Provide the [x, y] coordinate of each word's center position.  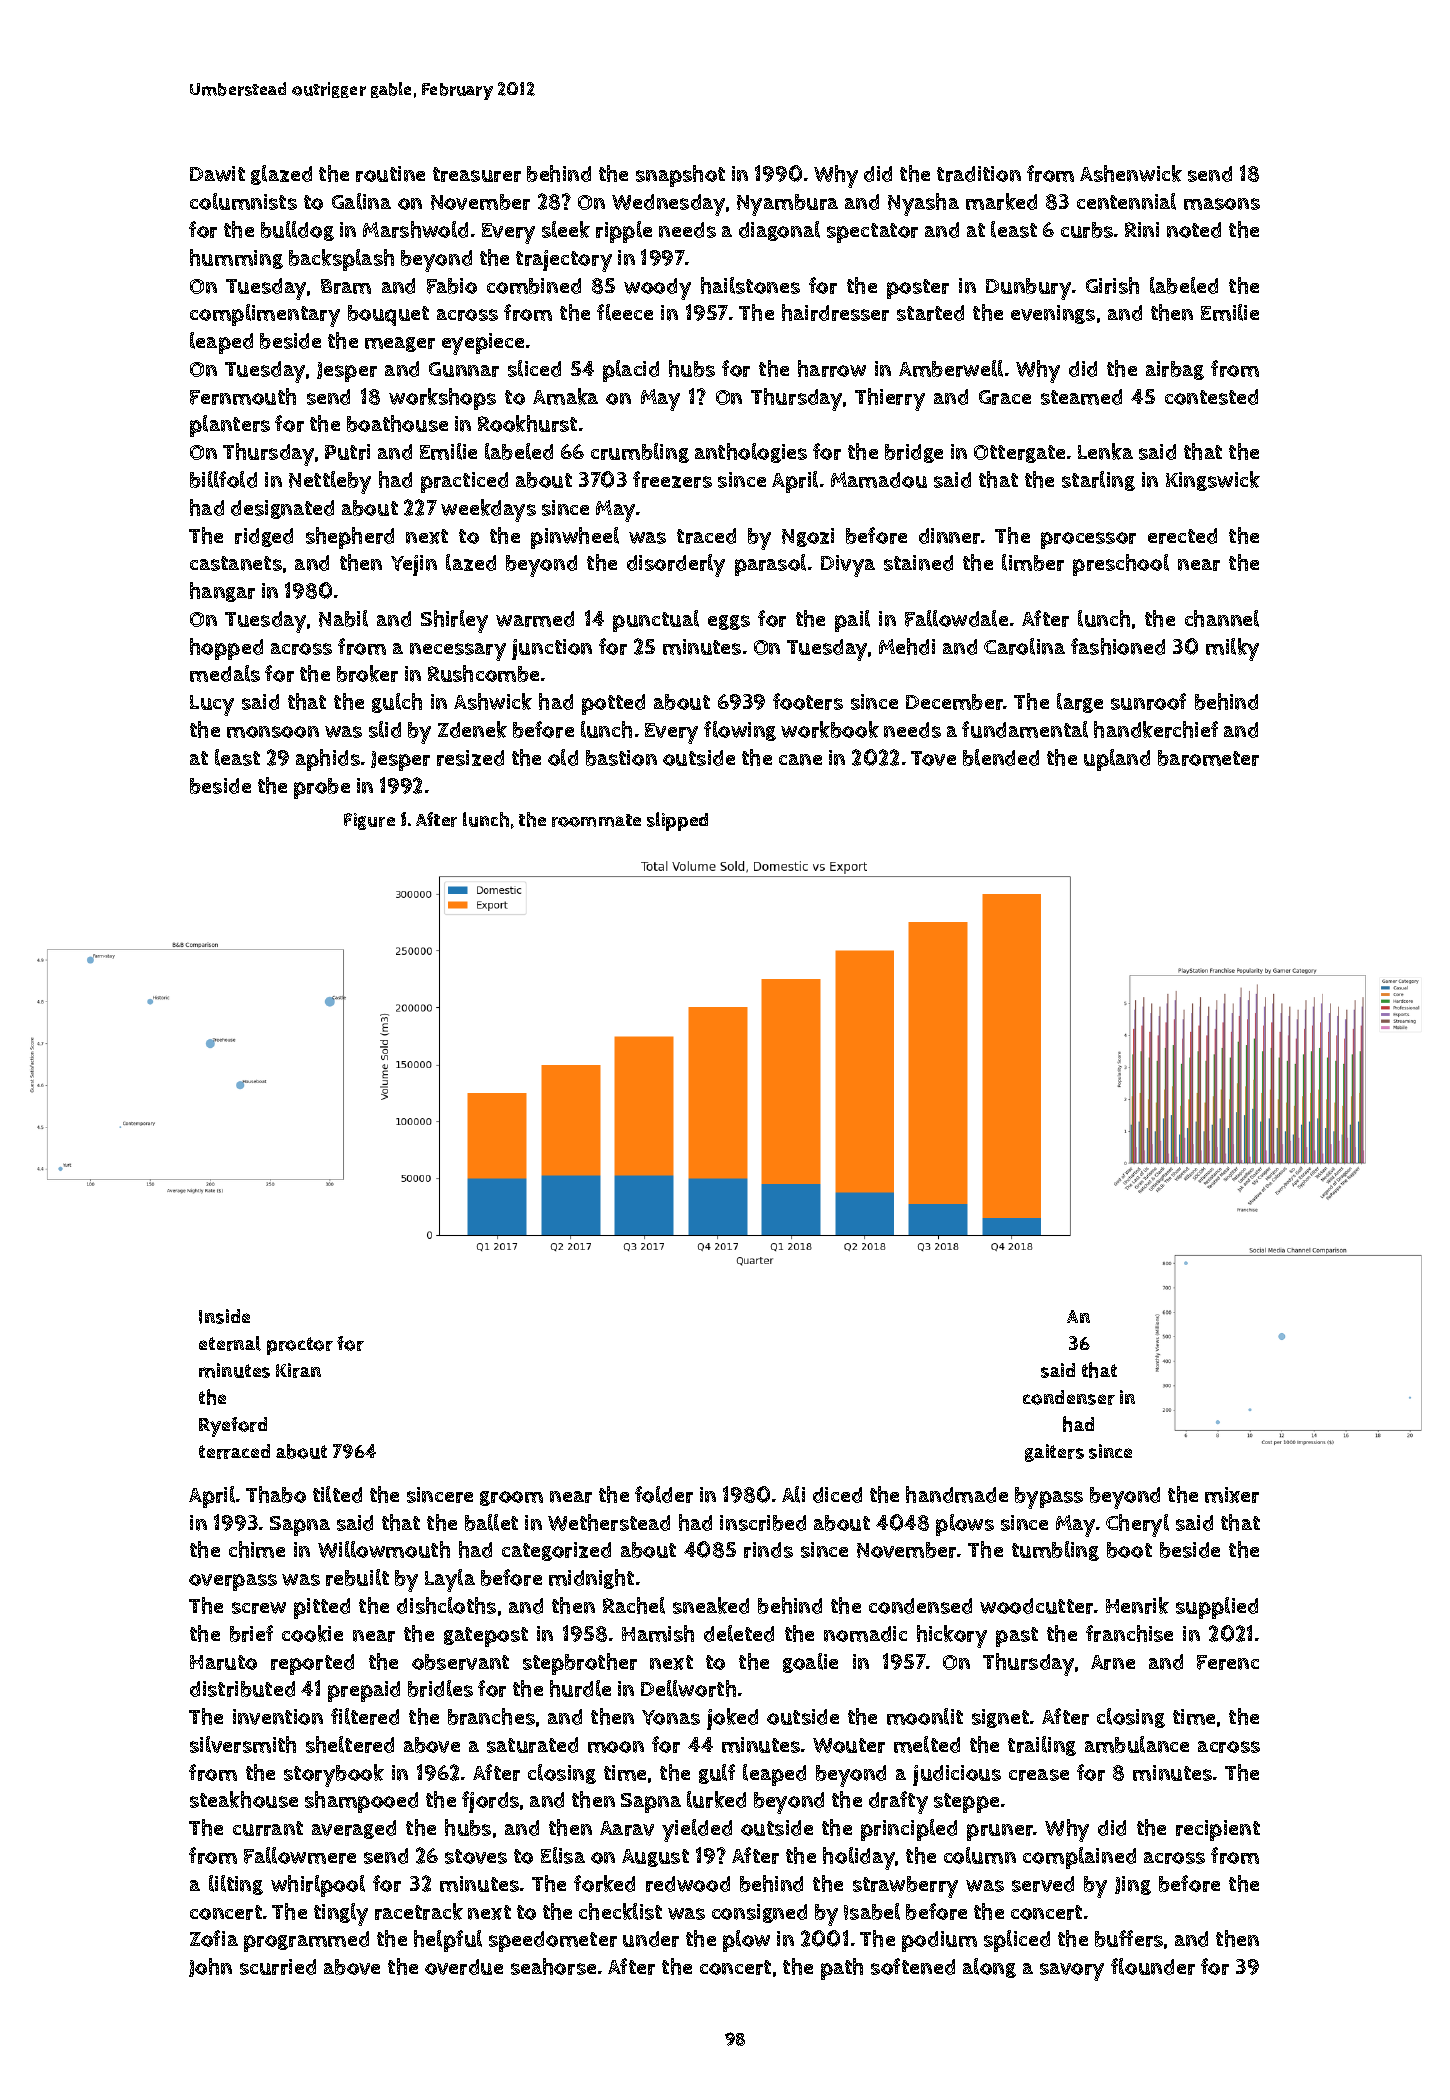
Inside [224, 1316]
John [210, 1967]
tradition [979, 174]
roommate [596, 820]
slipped [677, 821]
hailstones [750, 285]
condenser [1069, 1397]
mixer [1232, 1495]
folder [664, 1494]
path [842, 1969]
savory [1072, 1972]
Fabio [452, 286]
